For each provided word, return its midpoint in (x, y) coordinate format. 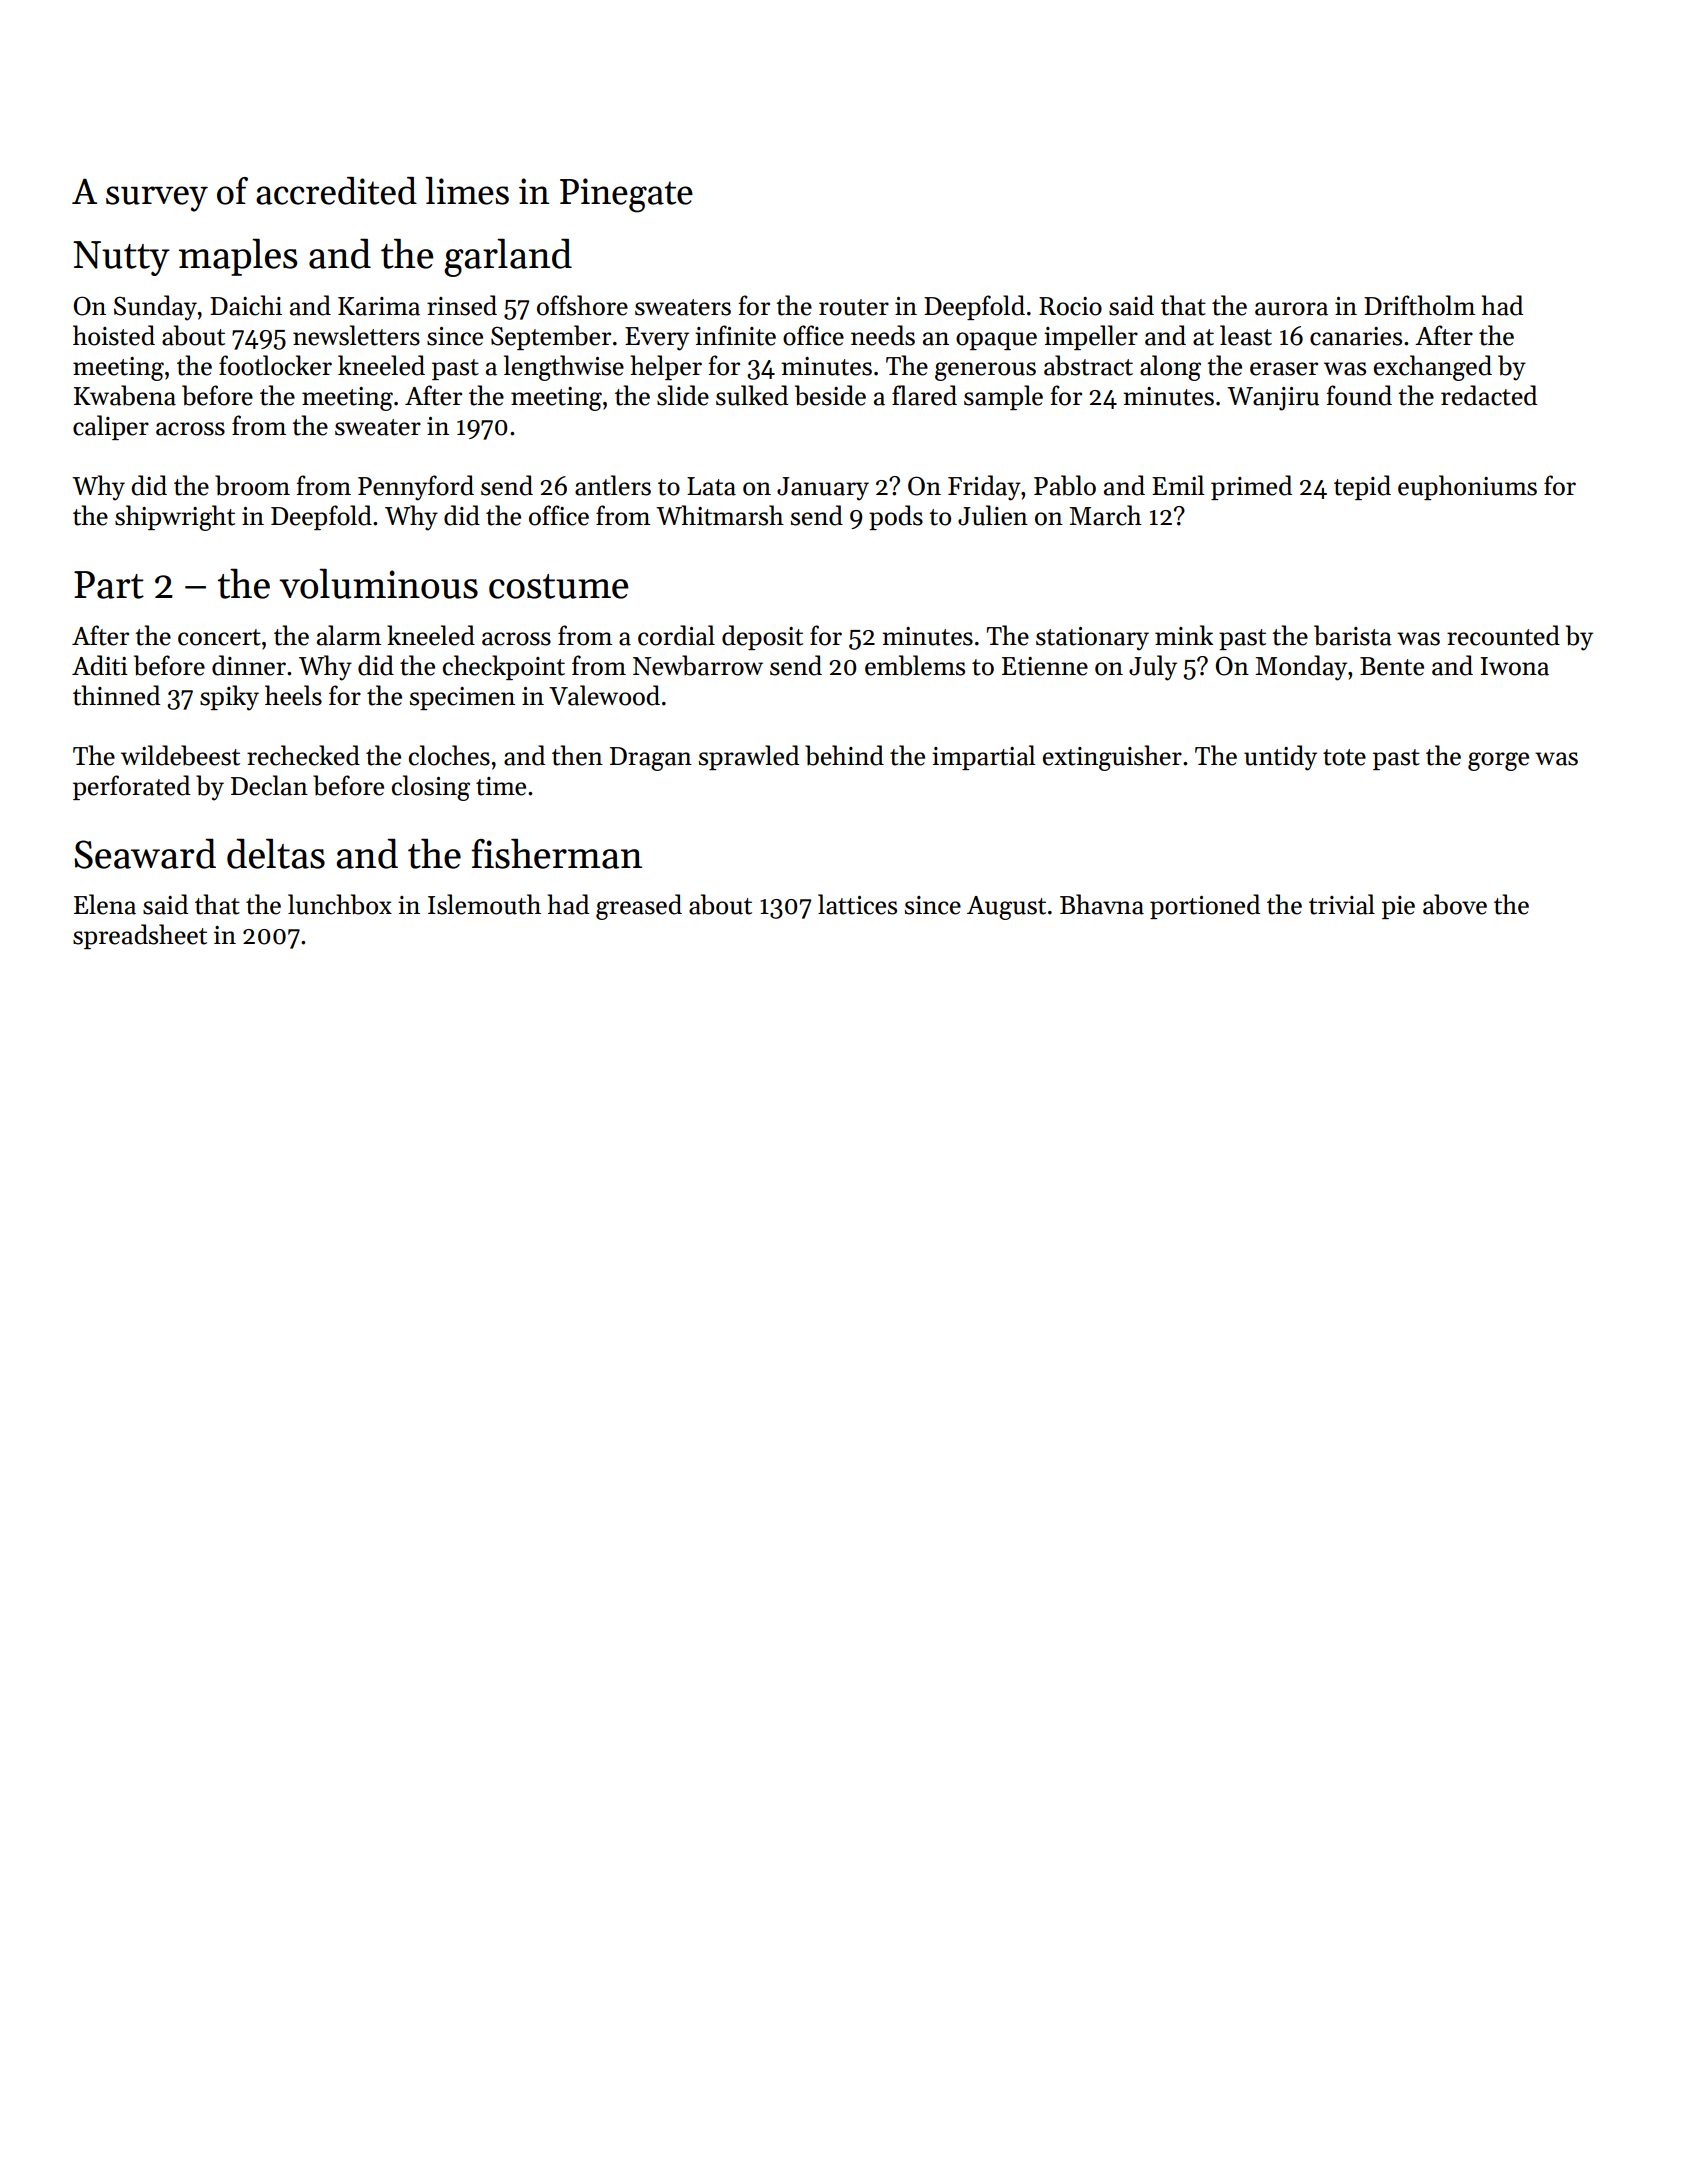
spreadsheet (140, 936)
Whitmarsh (720, 515)
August (1006, 908)
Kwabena (125, 395)
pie (1398, 907)
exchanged (1433, 368)
